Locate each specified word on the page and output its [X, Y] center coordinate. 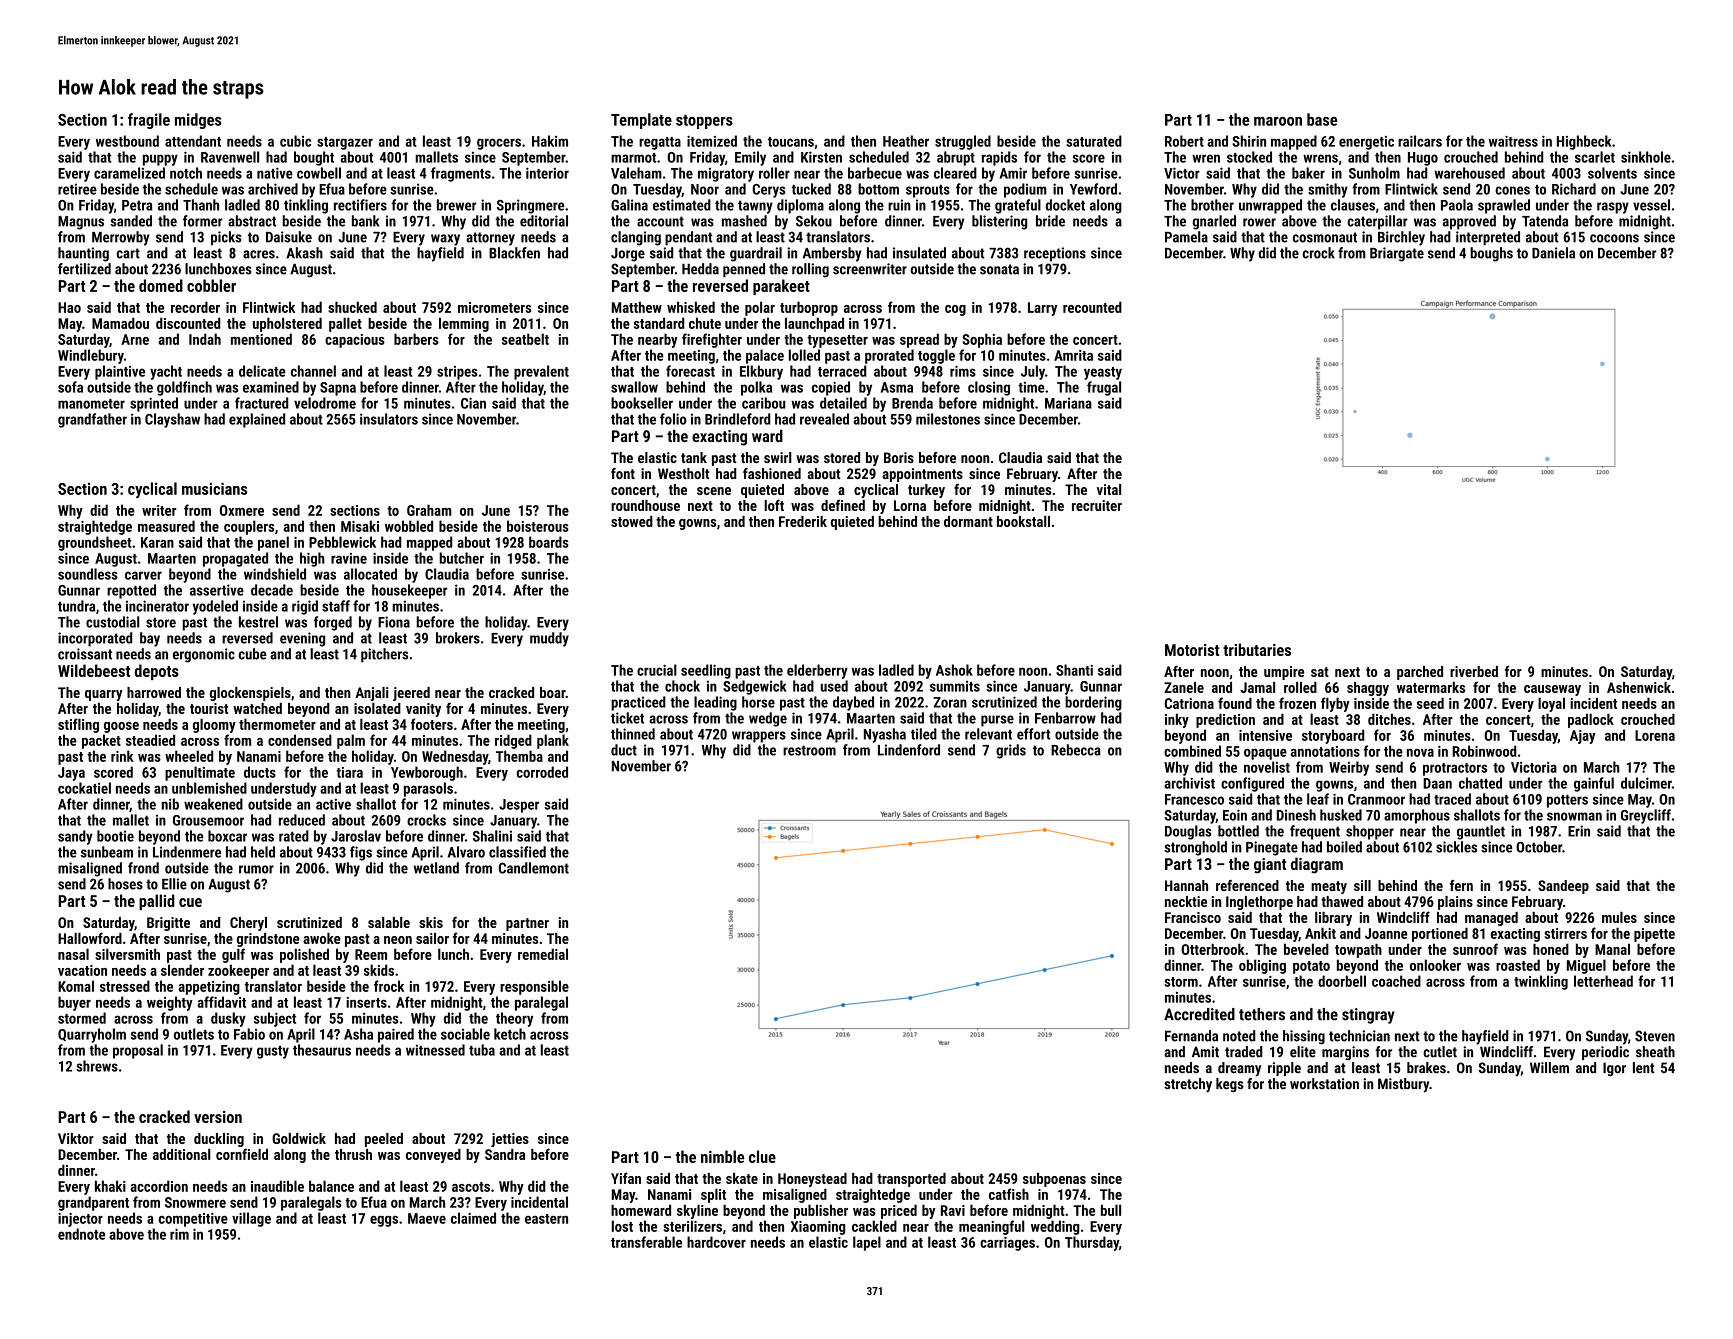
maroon [1278, 121]
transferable [646, 1242]
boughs [1491, 254]
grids [1011, 751]
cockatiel [84, 788]
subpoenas [1054, 1180]
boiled [1344, 847]
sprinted [154, 404]
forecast [690, 371]
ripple [1284, 1069]
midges [198, 121]
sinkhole [1646, 157]
